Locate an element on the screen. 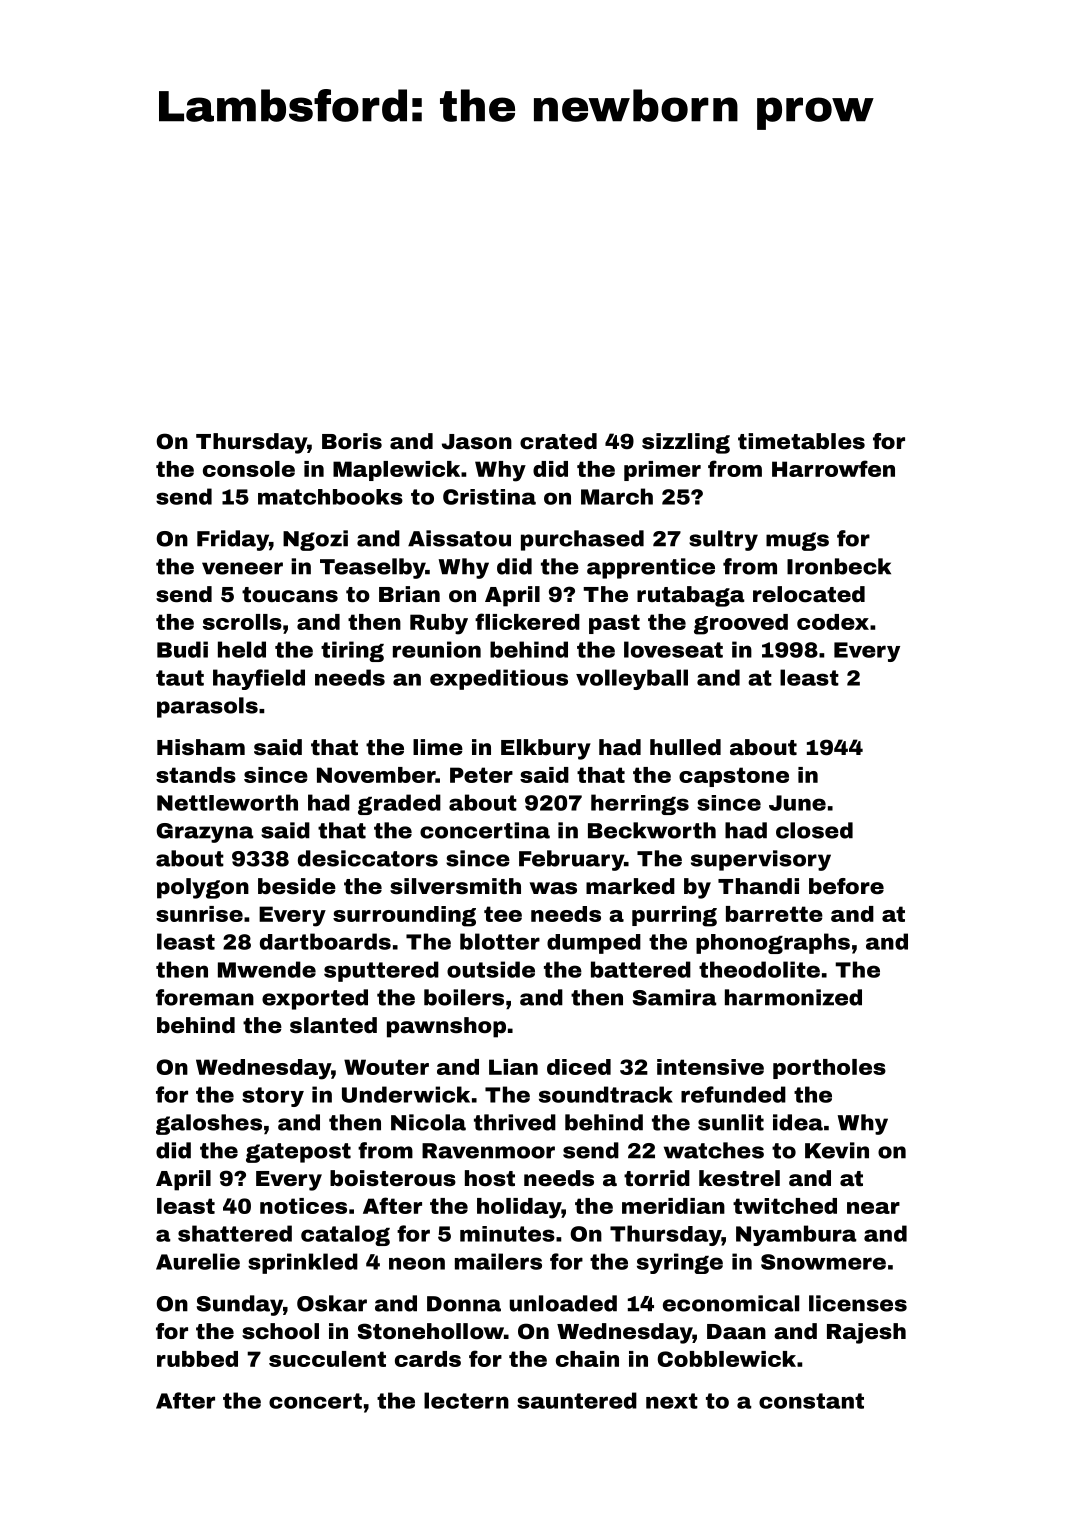 The image size is (1066, 1514). timetables is located at coordinates (801, 441).
